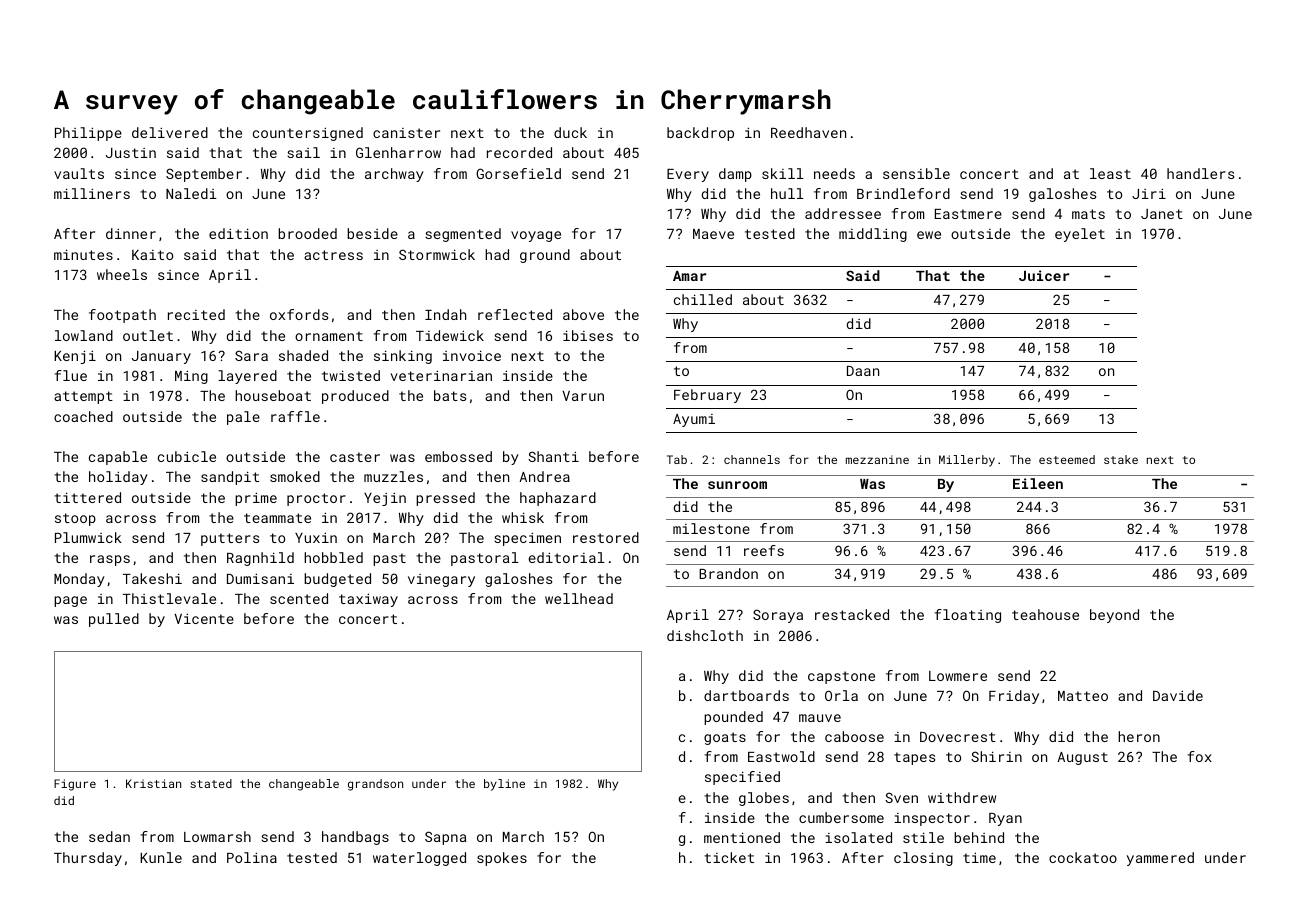 The height and width of the screenshot is (924, 1308). Describe the element at coordinates (131, 233) in the screenshot. I see `dinner` at that location.
